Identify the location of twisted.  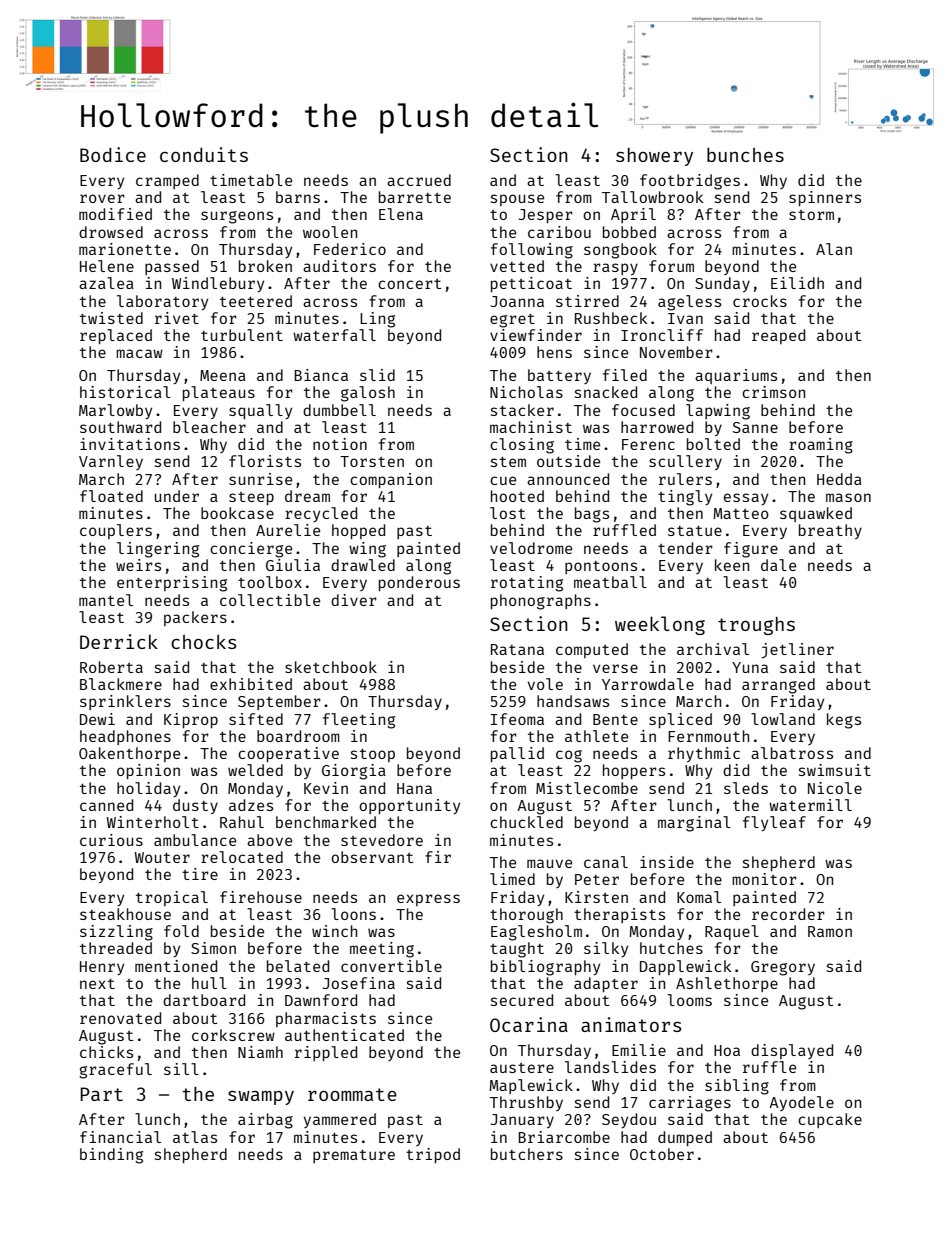
(111, 318).
